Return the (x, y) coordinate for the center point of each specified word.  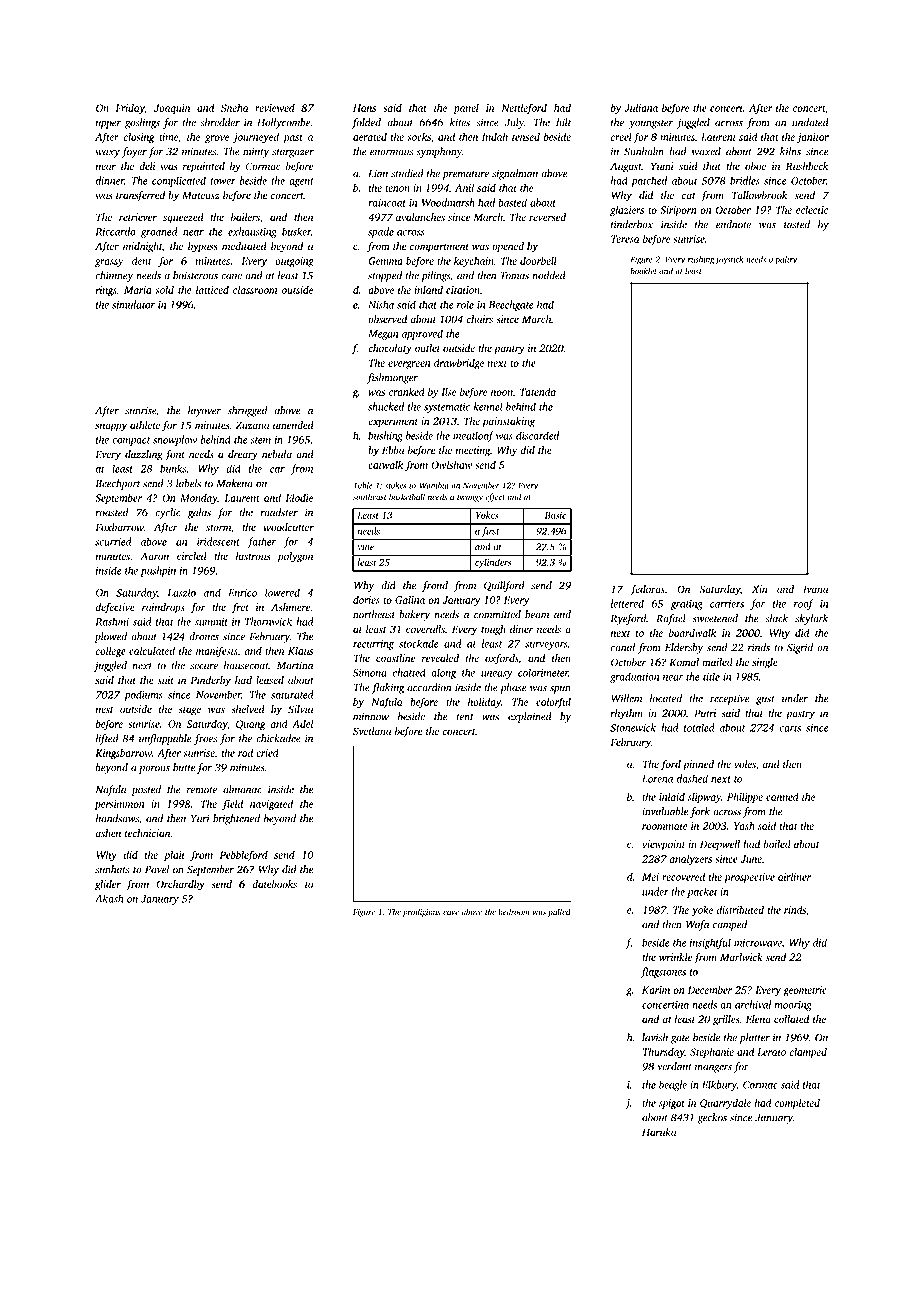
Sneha (234, 107)
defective (115, 608)
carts (790, 728)
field (232, 804)
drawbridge (459, 364)
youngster (651, 124)
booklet (643, 271)
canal (623, 647)
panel (466, 109)
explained (530, 717)
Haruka (659, 1132)
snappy (111, 427)
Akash (109, 898)
